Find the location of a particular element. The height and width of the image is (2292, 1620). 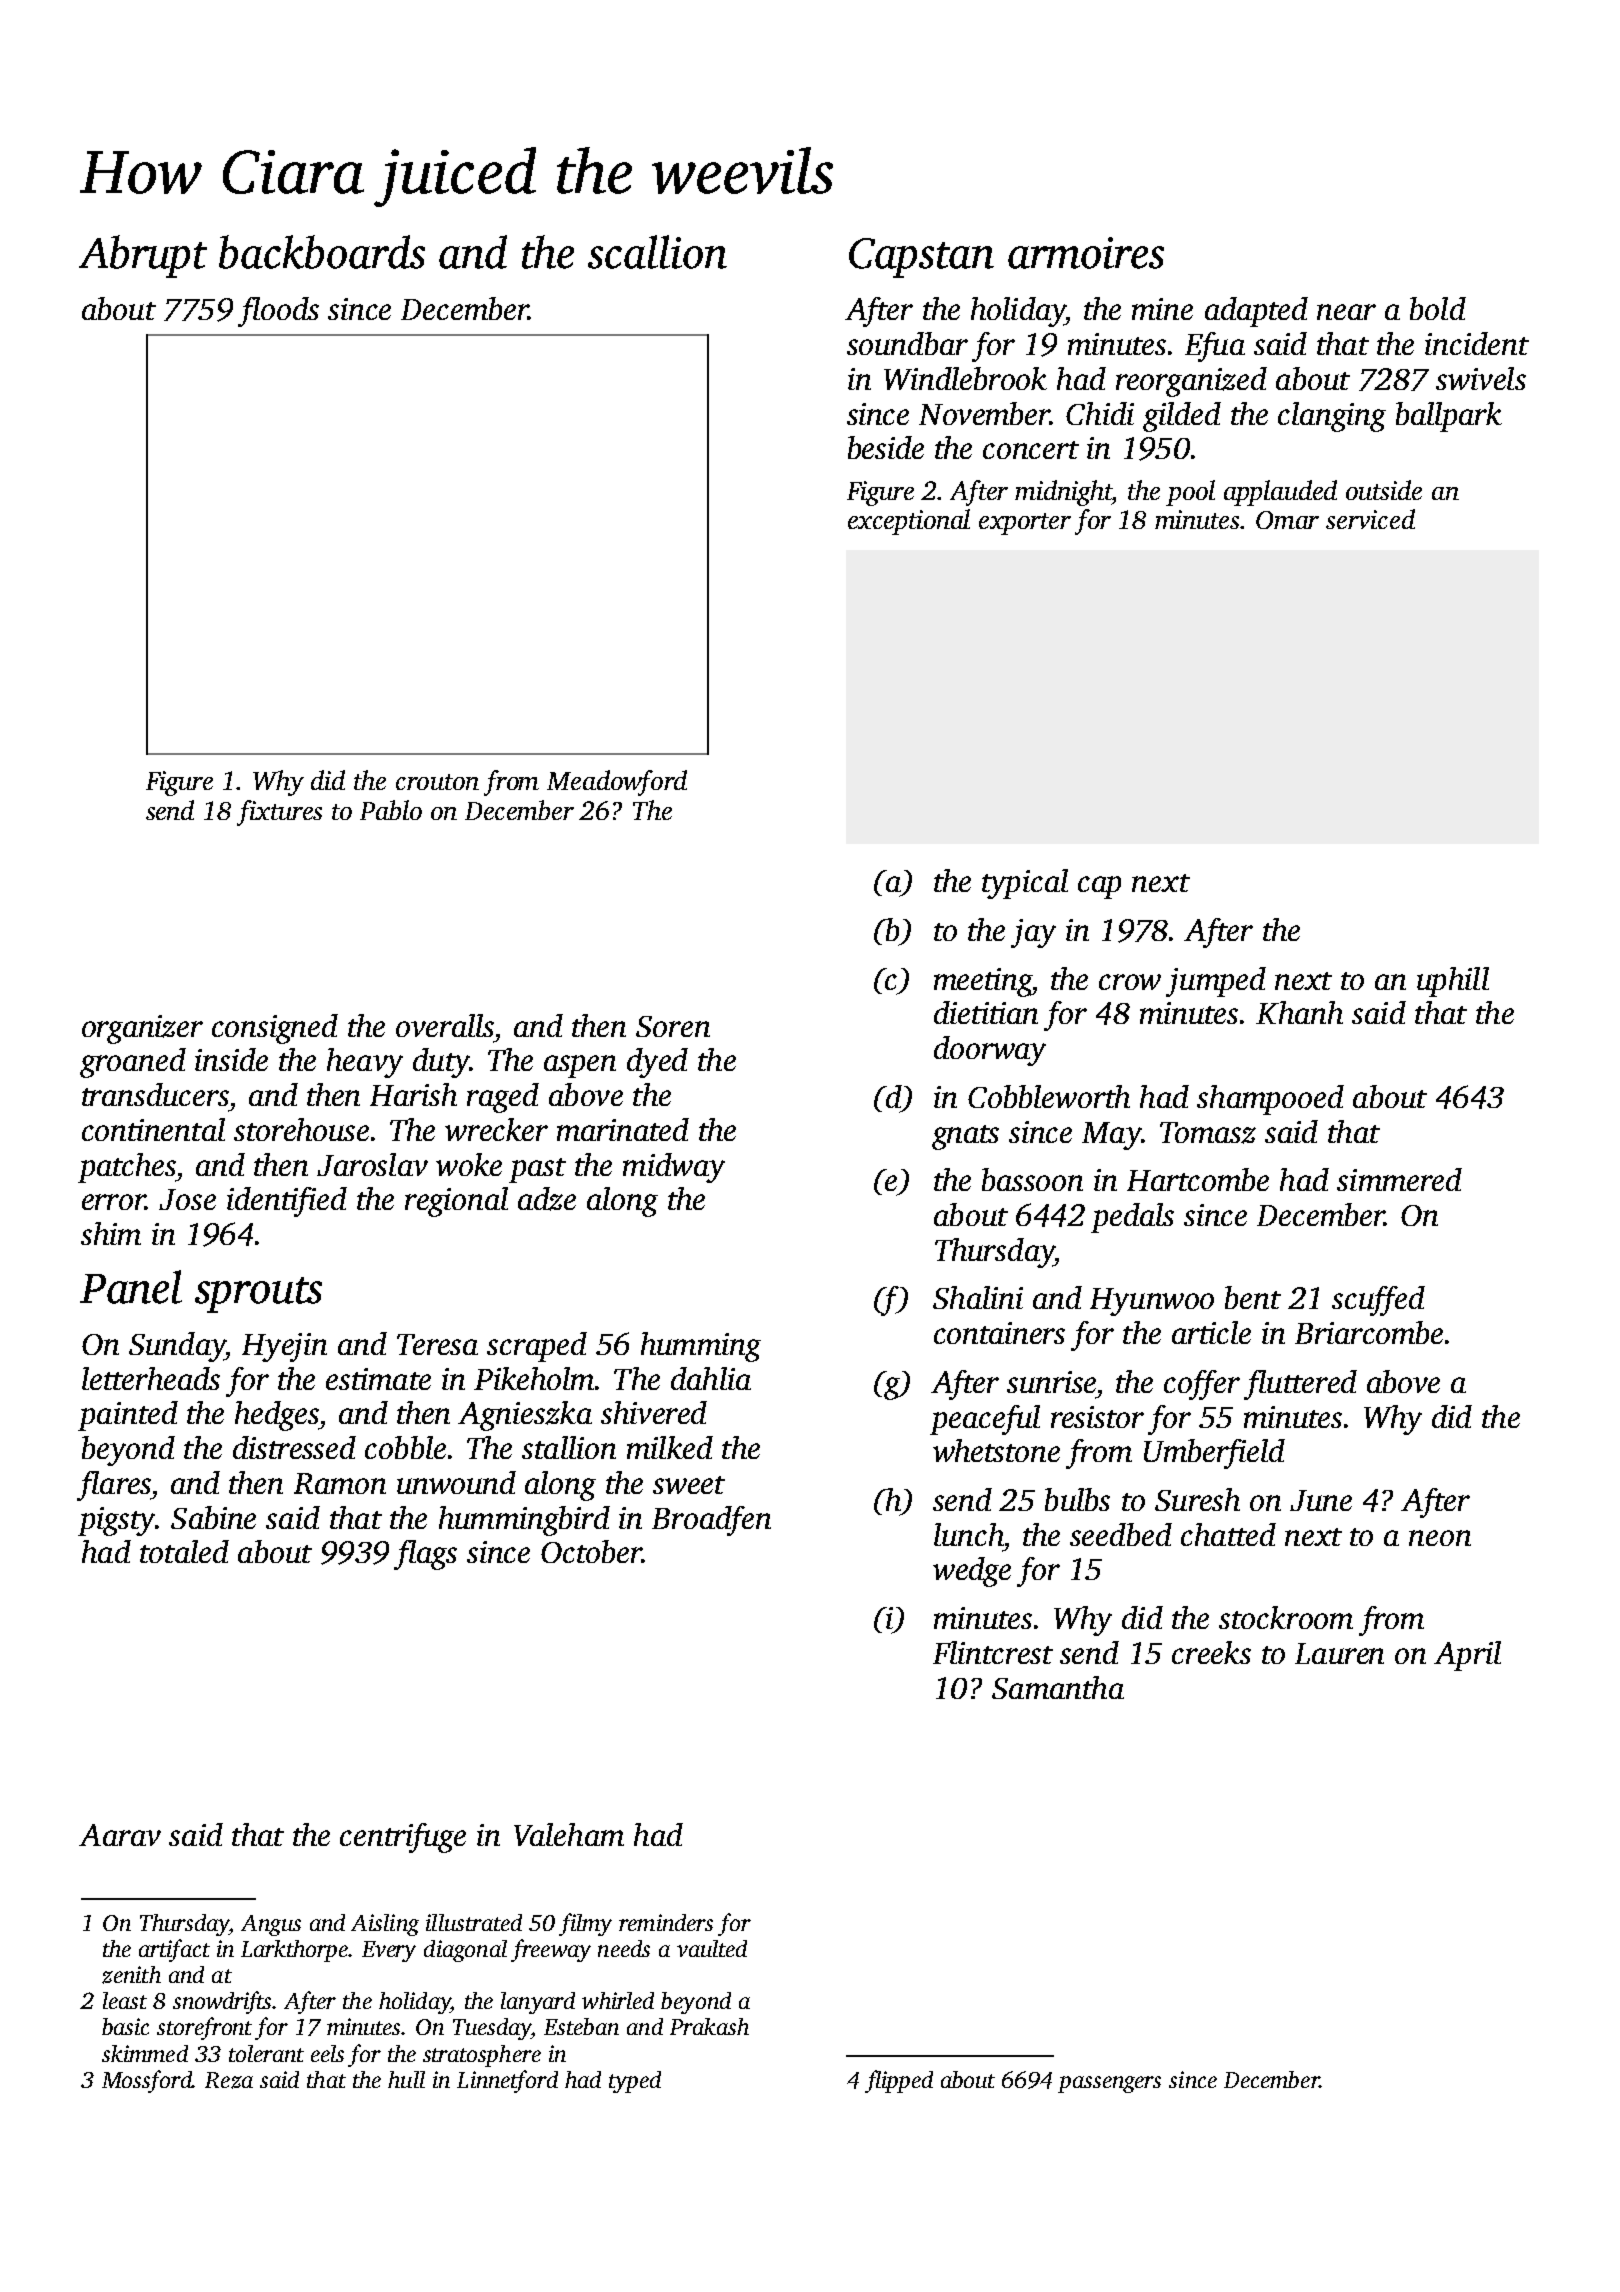

tolerant is located at coordinates (266, 2053).
